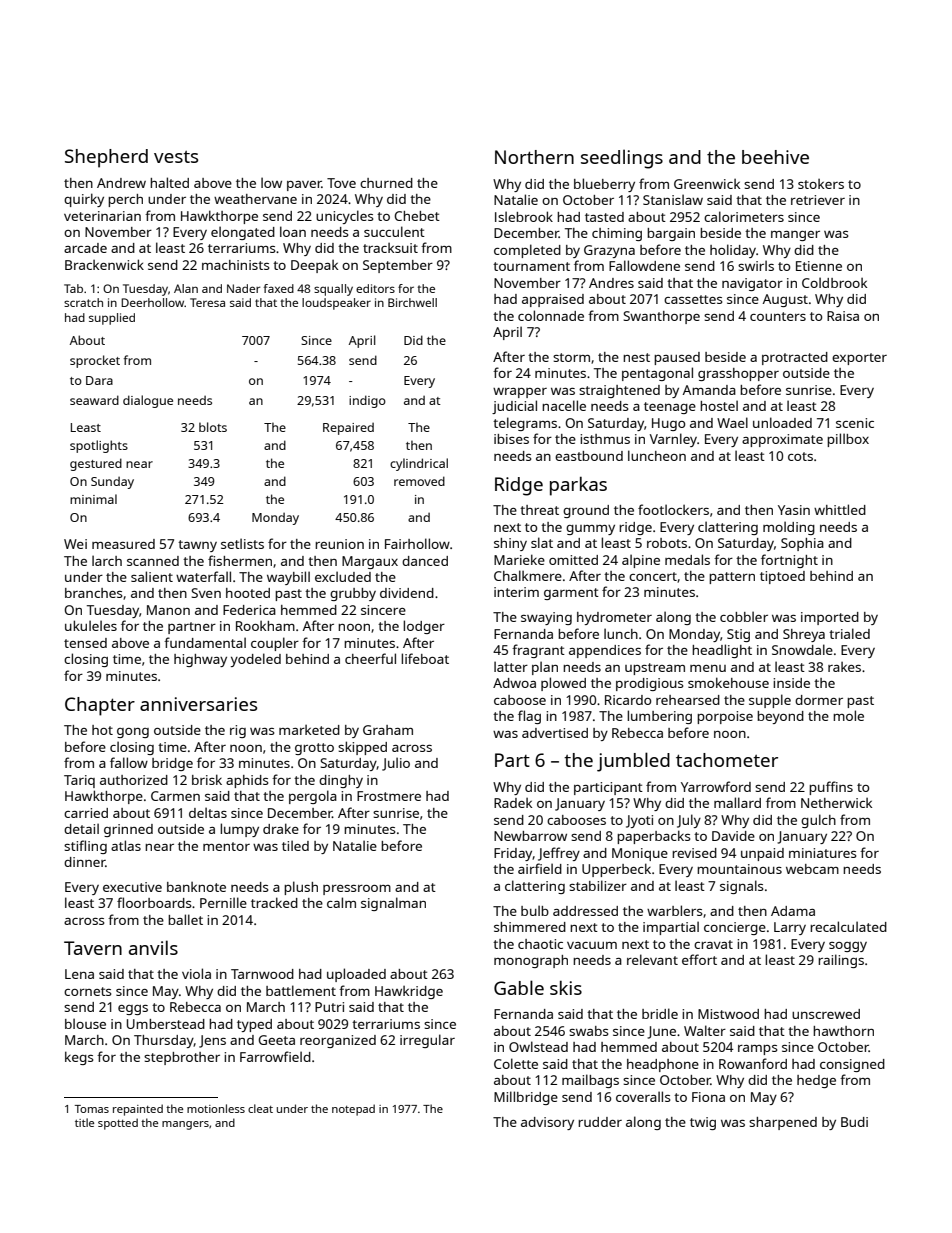 This page has height=1233, width=952. I want to click on Adwoa, so click(514, 683).
